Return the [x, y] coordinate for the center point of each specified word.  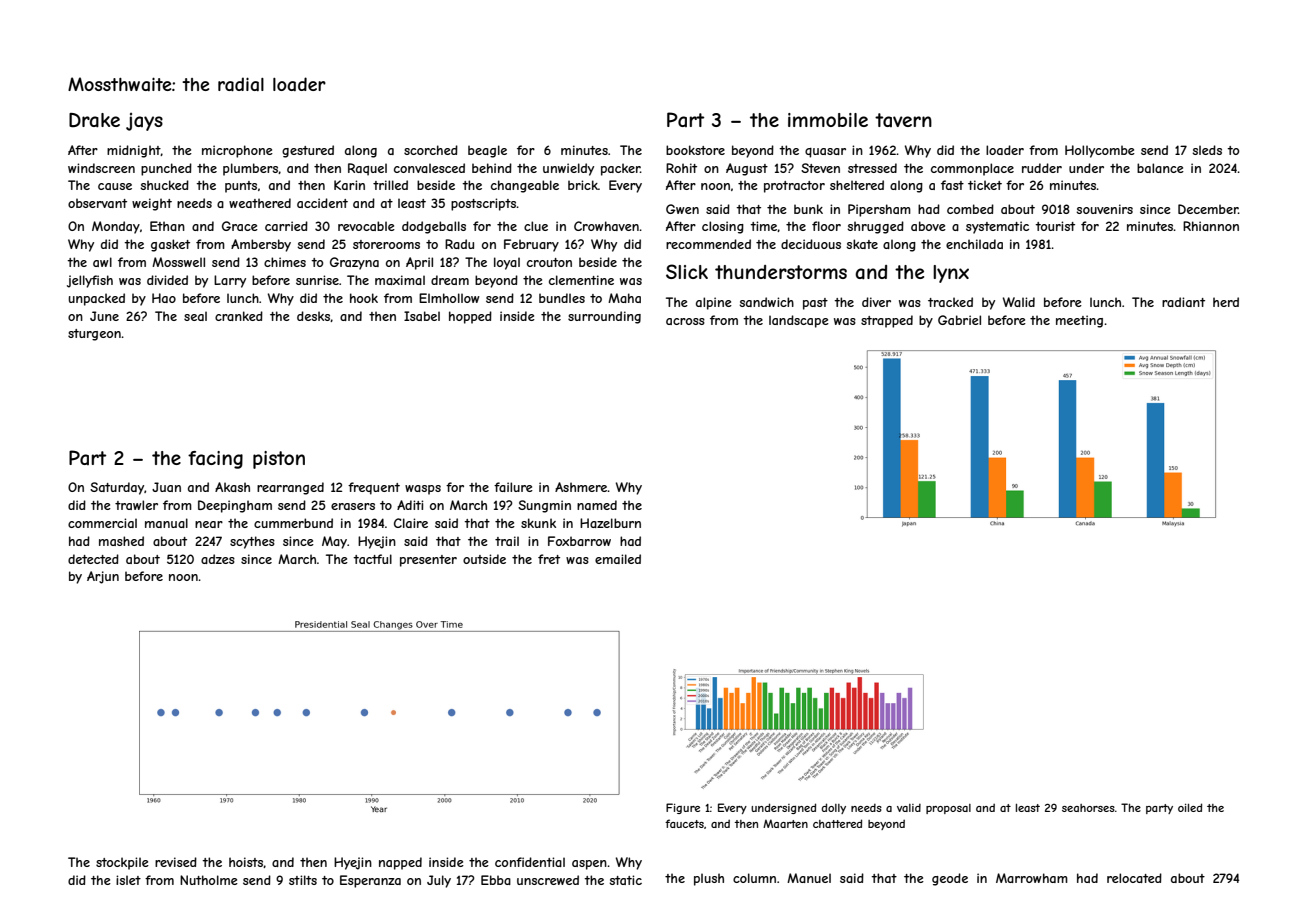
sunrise [317, 280]
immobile [828, 120]
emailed [618, 559]
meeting [1079, 321]
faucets [684, 823]
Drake [94, 120]
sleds [1207, 150]
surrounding [604, 317]
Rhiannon [1211, 226]
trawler [136, 505]
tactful [372, 559]
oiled [1190, 807]
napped [400, 863]
